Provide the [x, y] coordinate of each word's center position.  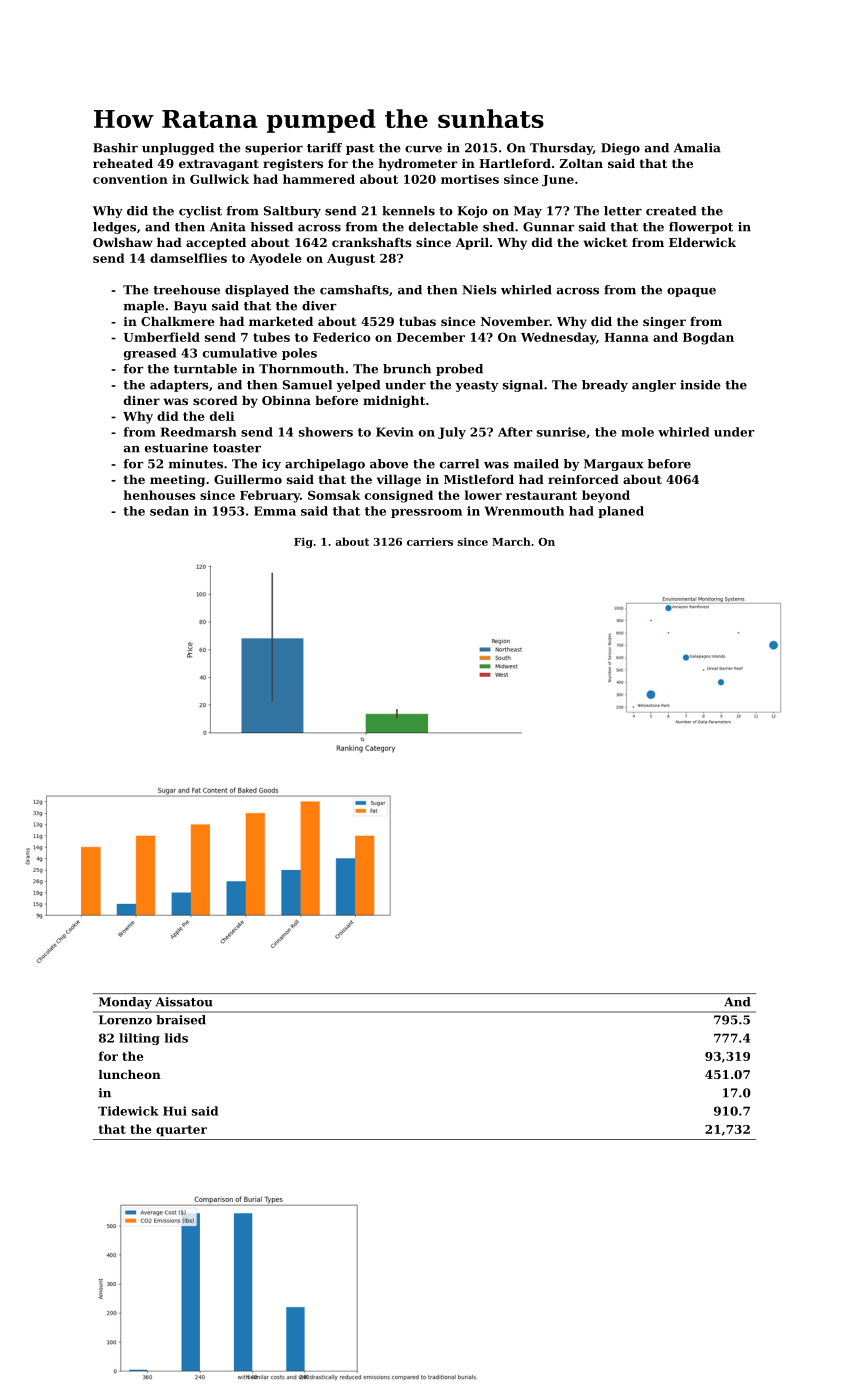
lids [176, 1038]
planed [621, 512]
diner [142, 400]
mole [637, 432]
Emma [275, 511]
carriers [430, 542]
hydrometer [418, 165]
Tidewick [128, 1111]
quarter [181, 1131]
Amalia [697, 148]
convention [130, 179]
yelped [358, 386]
